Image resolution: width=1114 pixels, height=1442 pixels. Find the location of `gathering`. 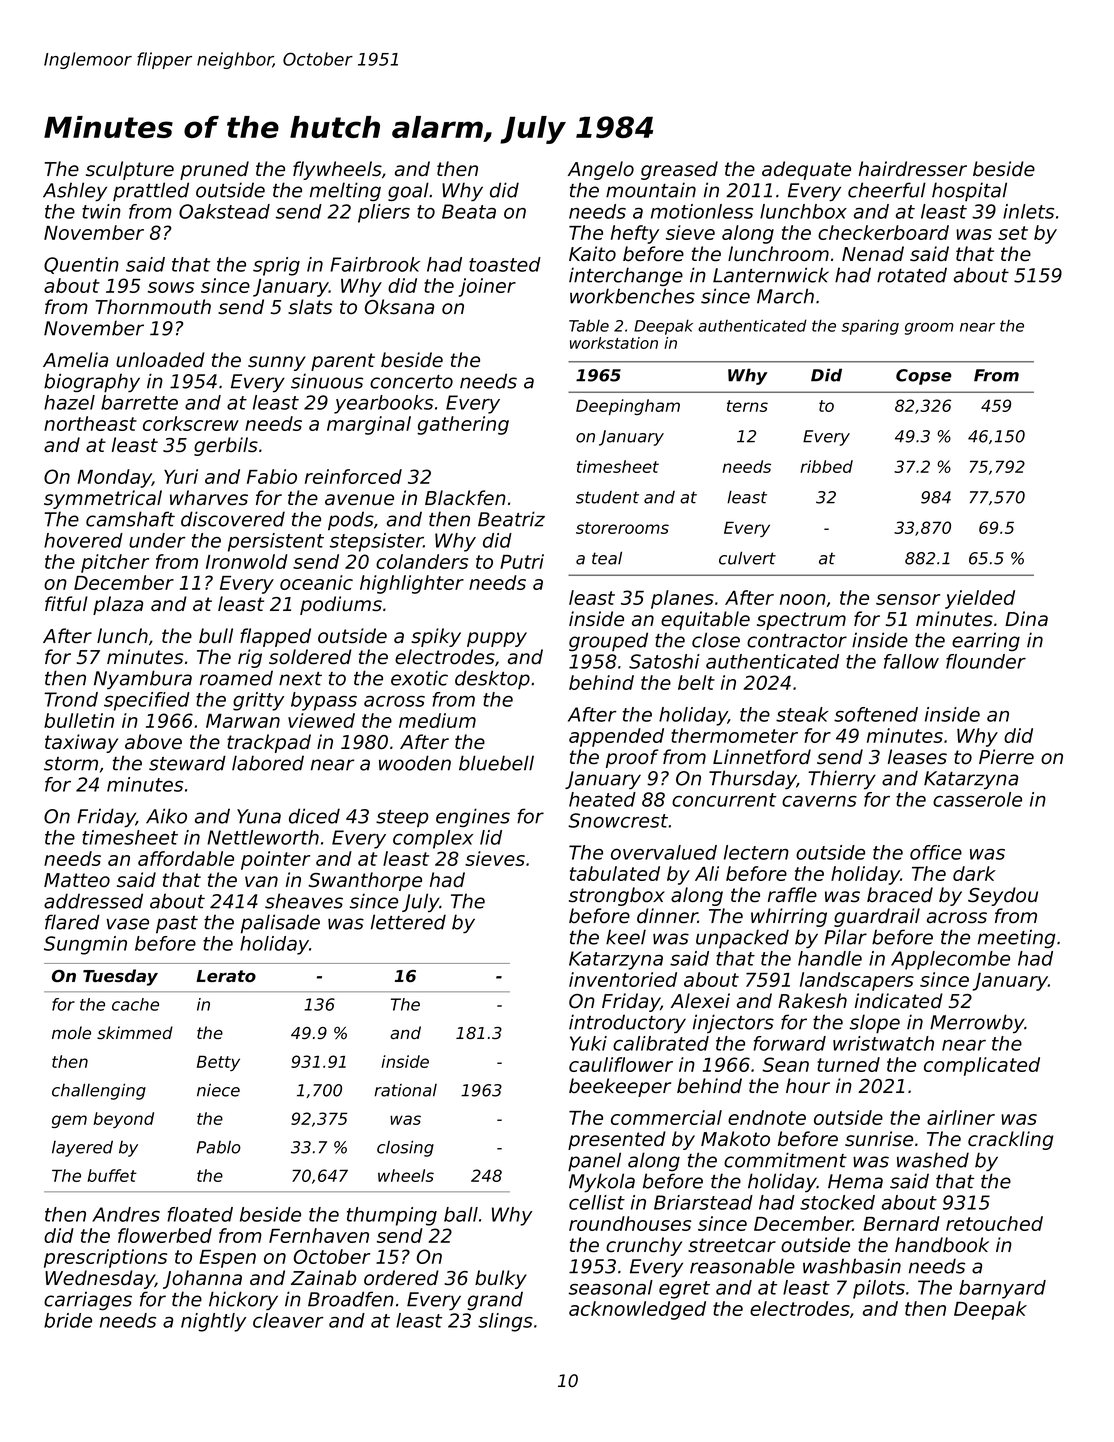

gathering is located at coordinates (463, 425).
